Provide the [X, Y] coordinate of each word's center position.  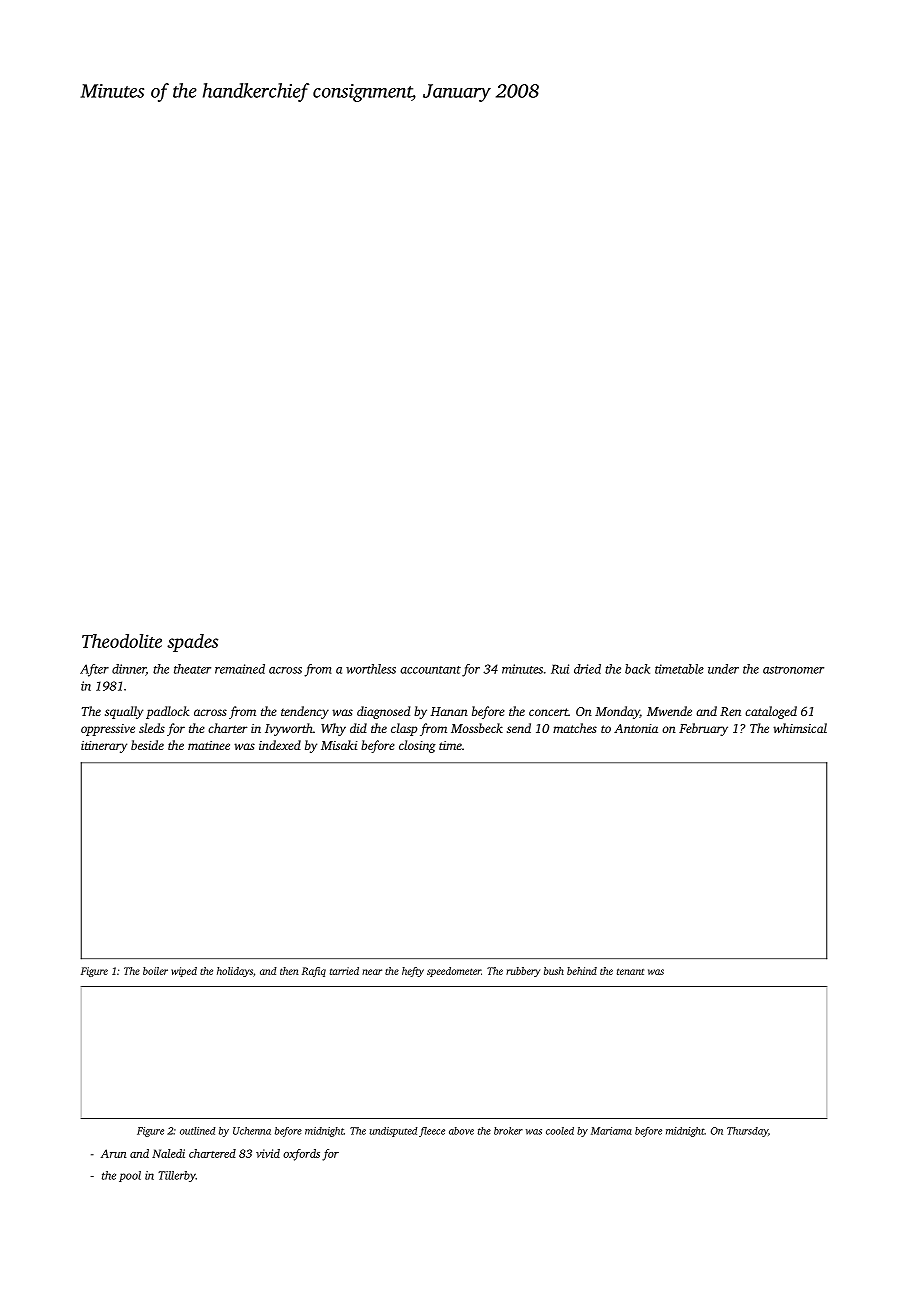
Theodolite [122, 641]
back [637, 669]
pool [130, 1176]
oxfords [301, 1155]
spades [192, 643]
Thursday [747, 1132]
